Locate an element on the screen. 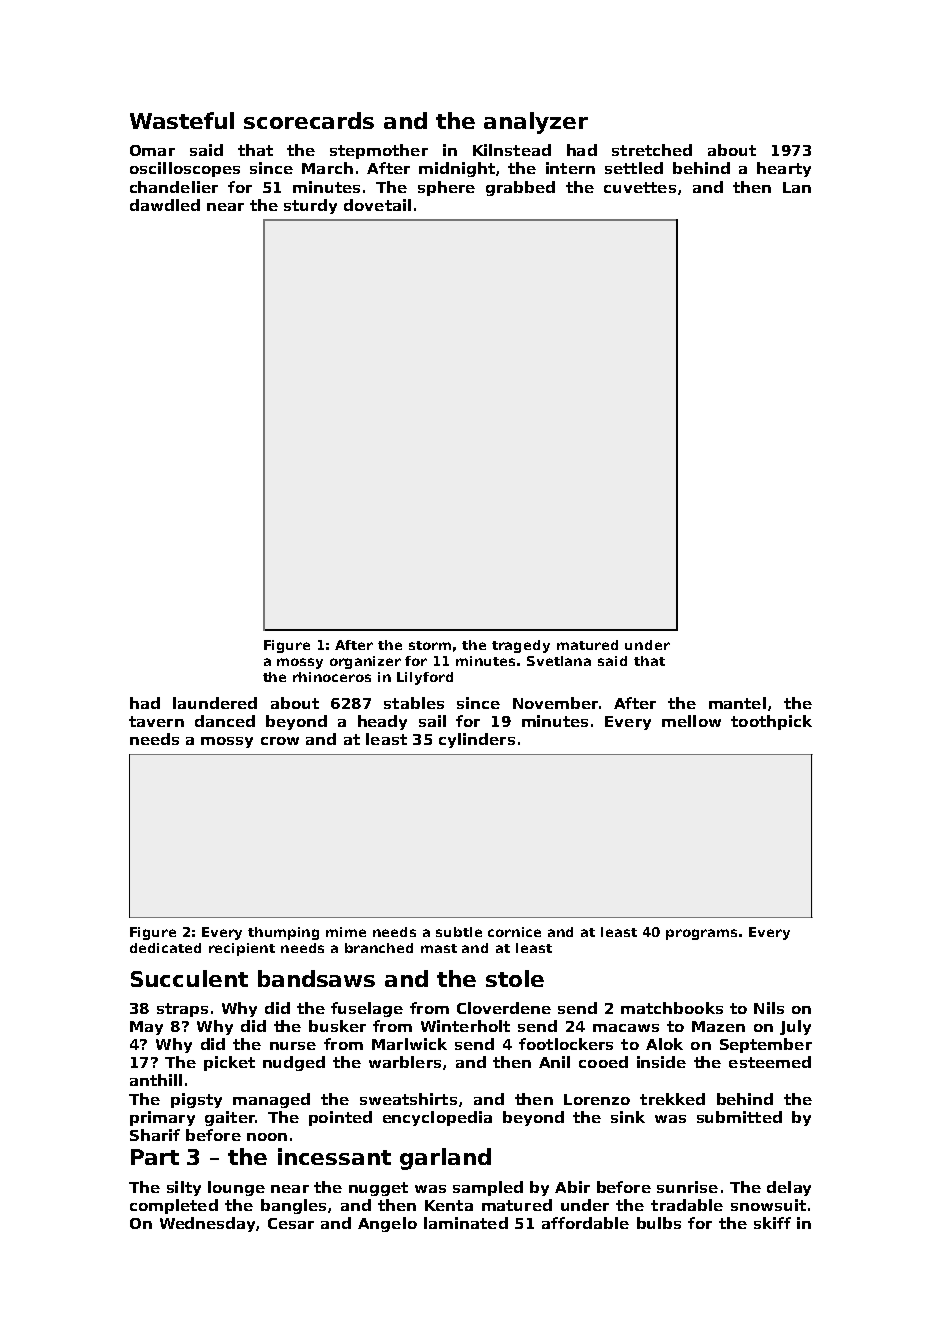 This screenshot has width=941, height=1336. hearty is located at coordinates (784, 169).
